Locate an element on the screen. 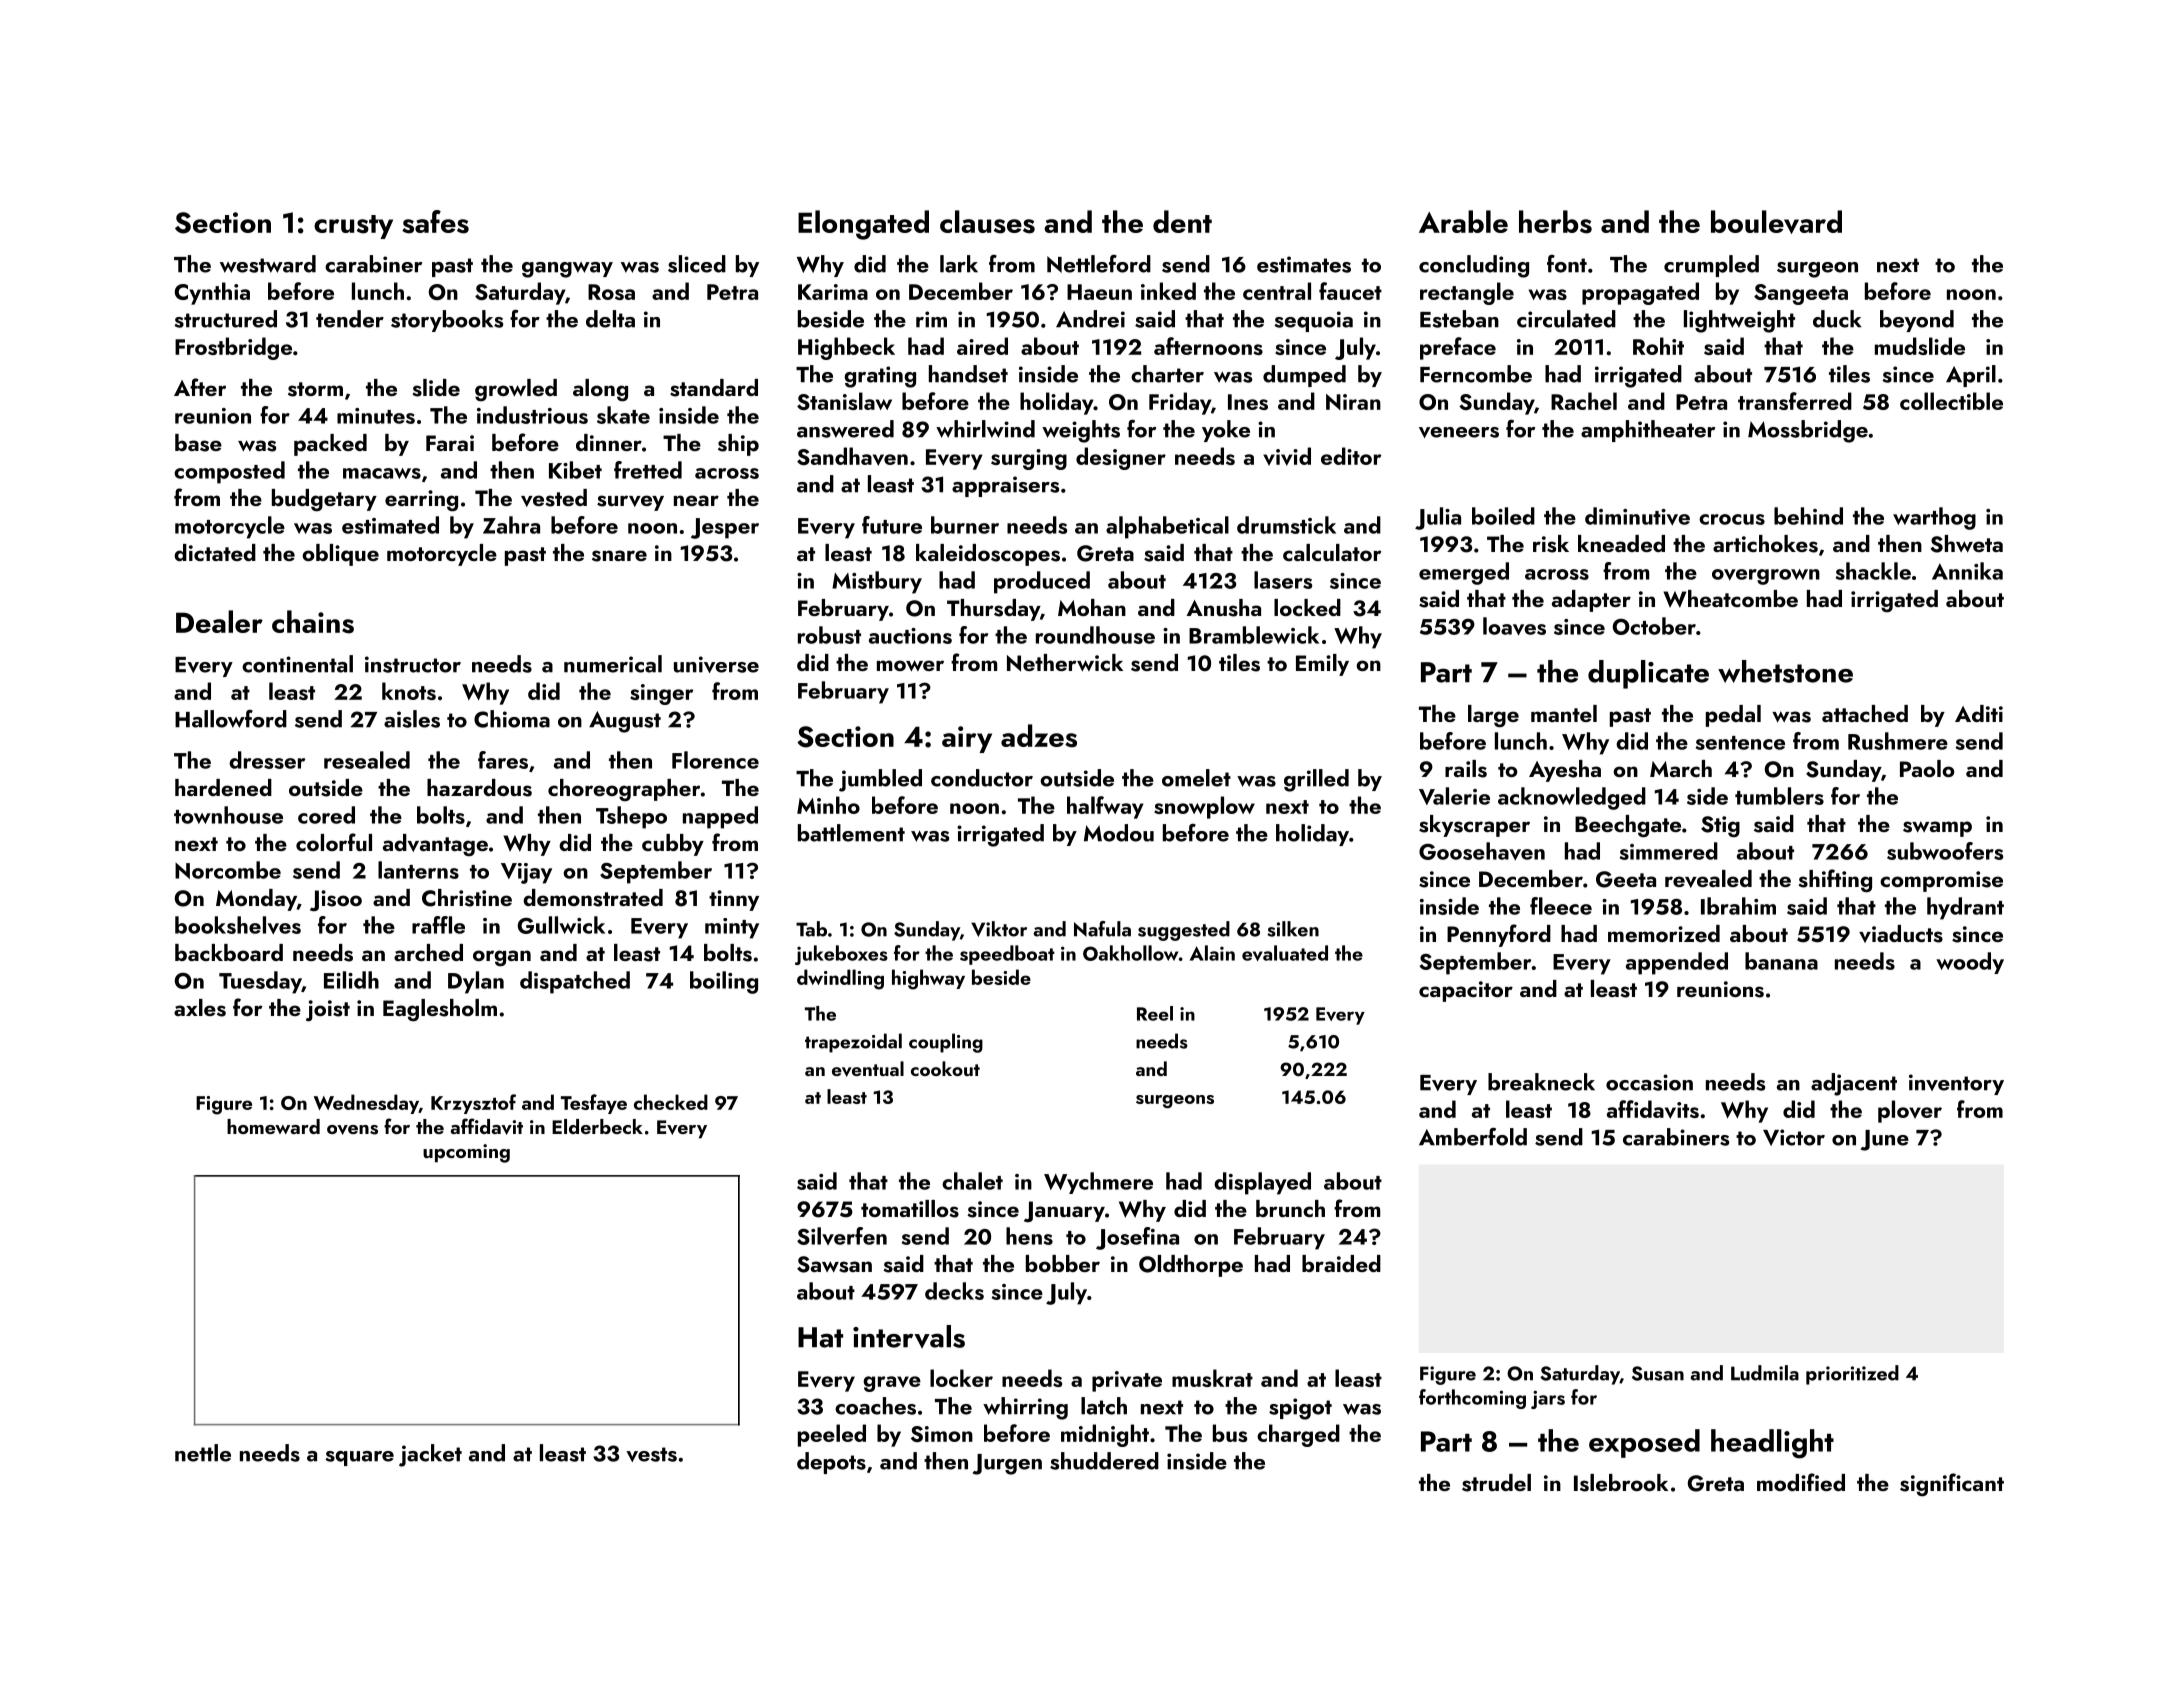 This screenshot has height=1683, width=2178. safes is located at coordinates (435, 222).
